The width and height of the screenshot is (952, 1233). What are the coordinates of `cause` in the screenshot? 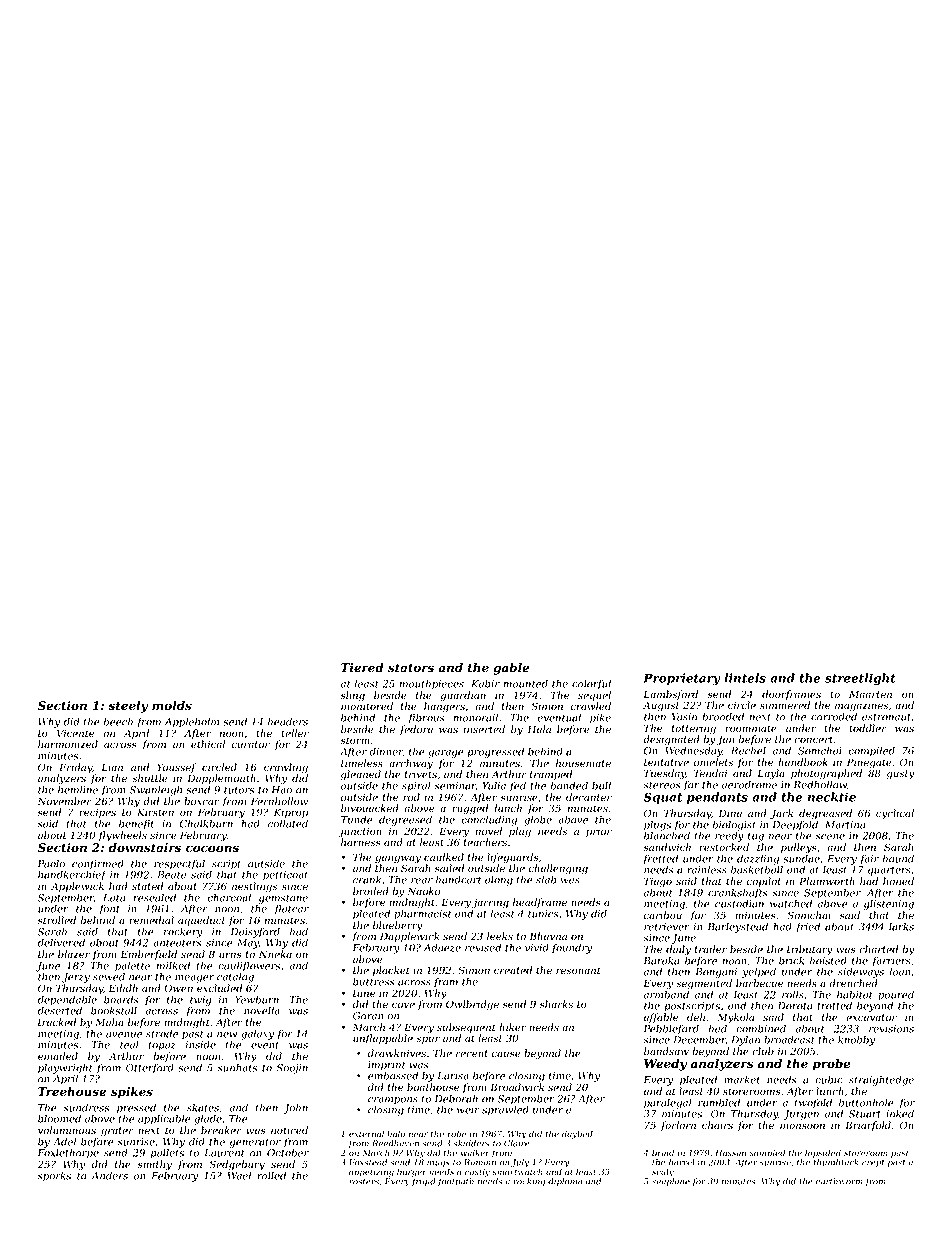 It's located at (506, 1054).
